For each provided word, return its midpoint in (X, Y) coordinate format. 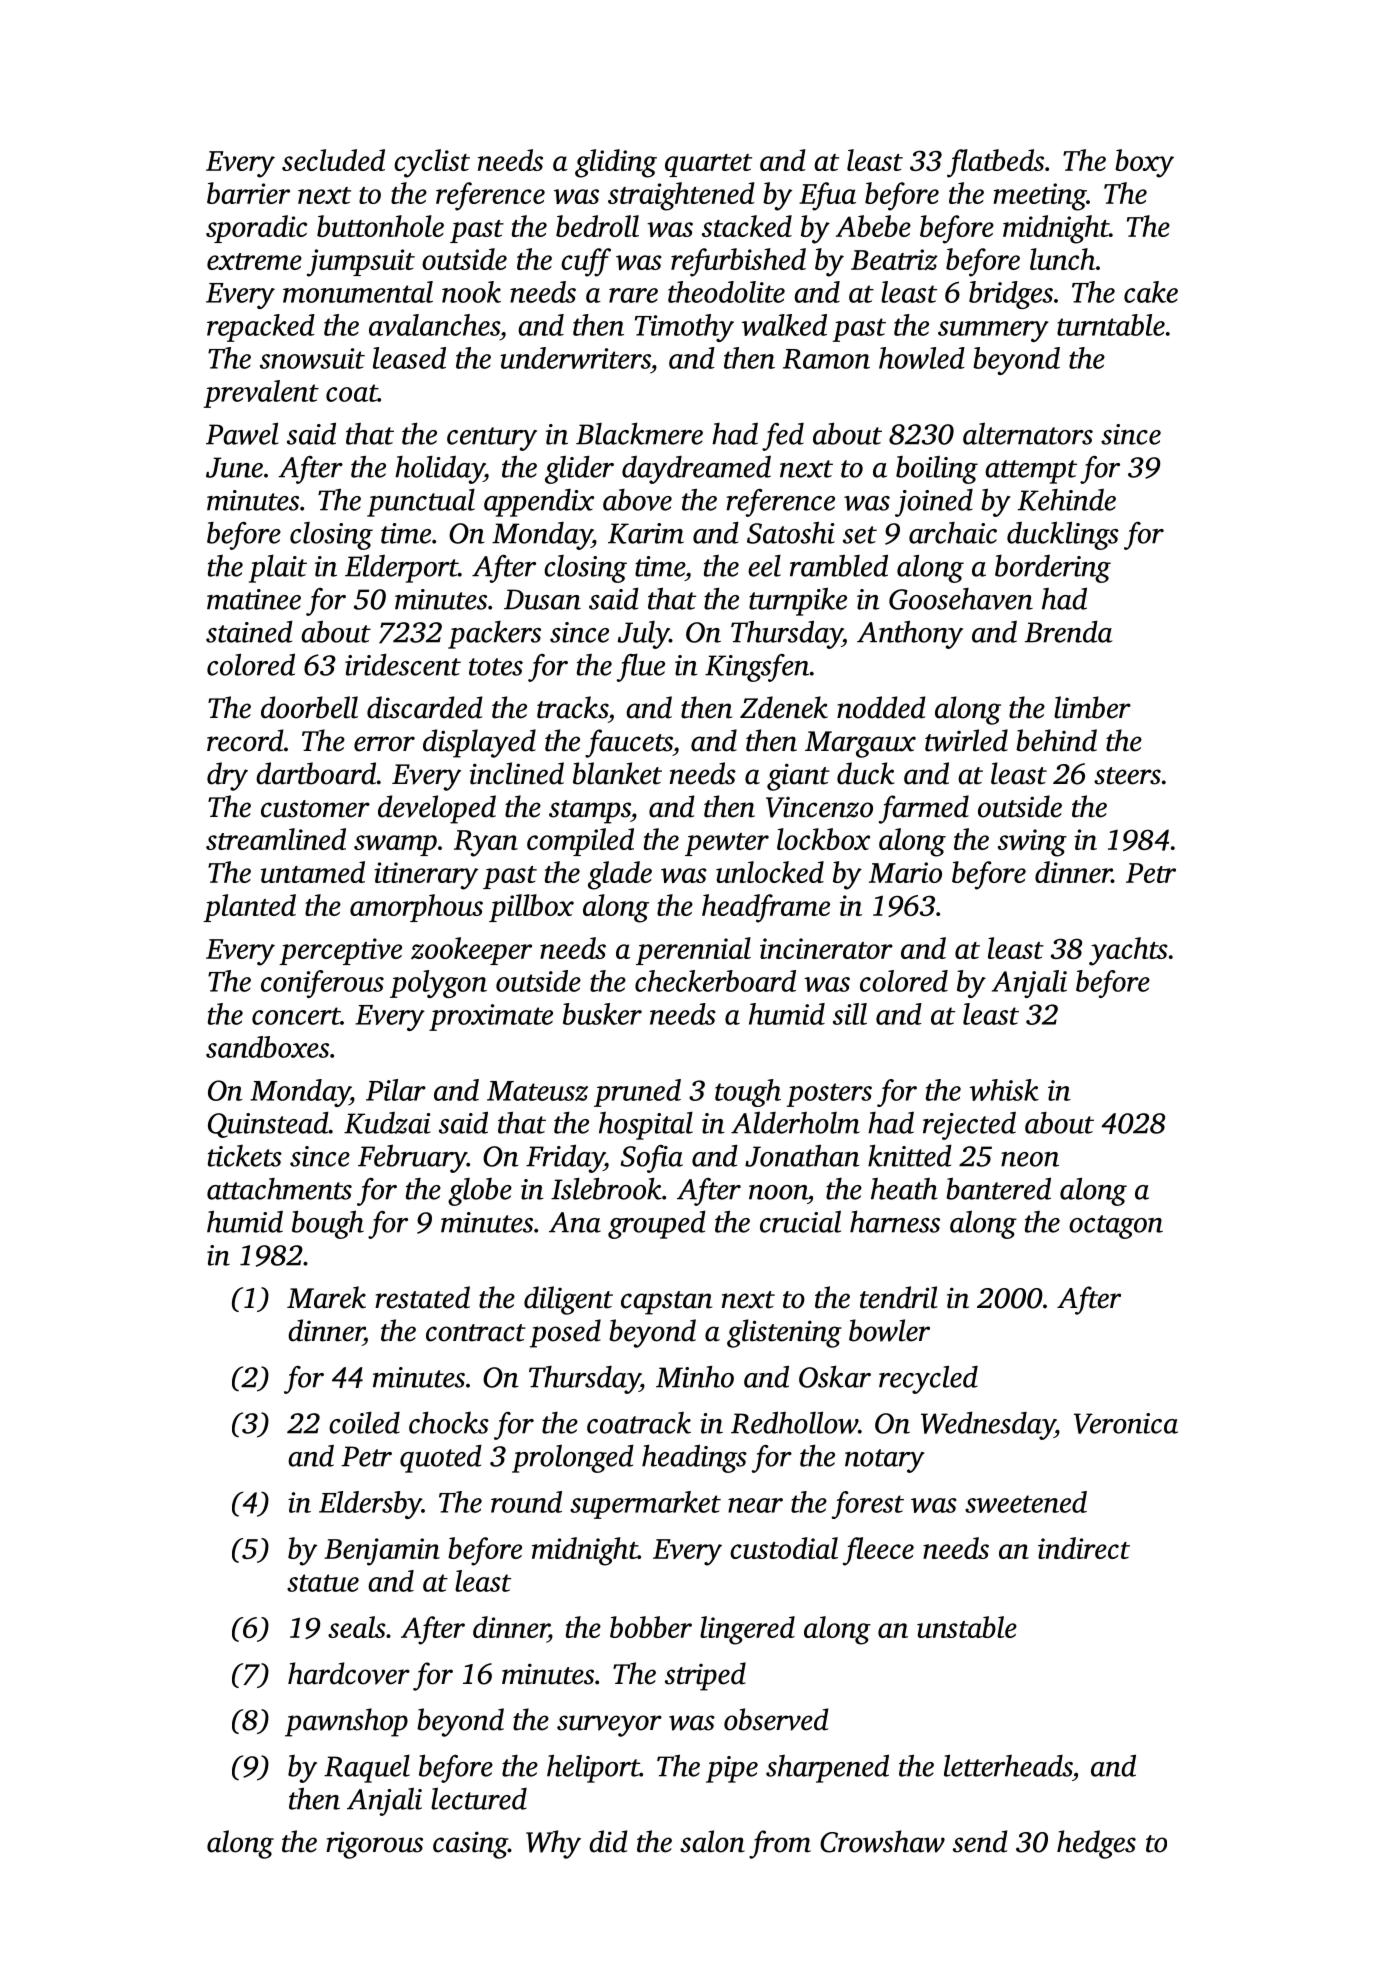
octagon (1116, 1227)
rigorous (374, 1845)
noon (778, 1192)
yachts (1128, 951)
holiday (439, 470)
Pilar (396, 1090)
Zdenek (784, 707)
